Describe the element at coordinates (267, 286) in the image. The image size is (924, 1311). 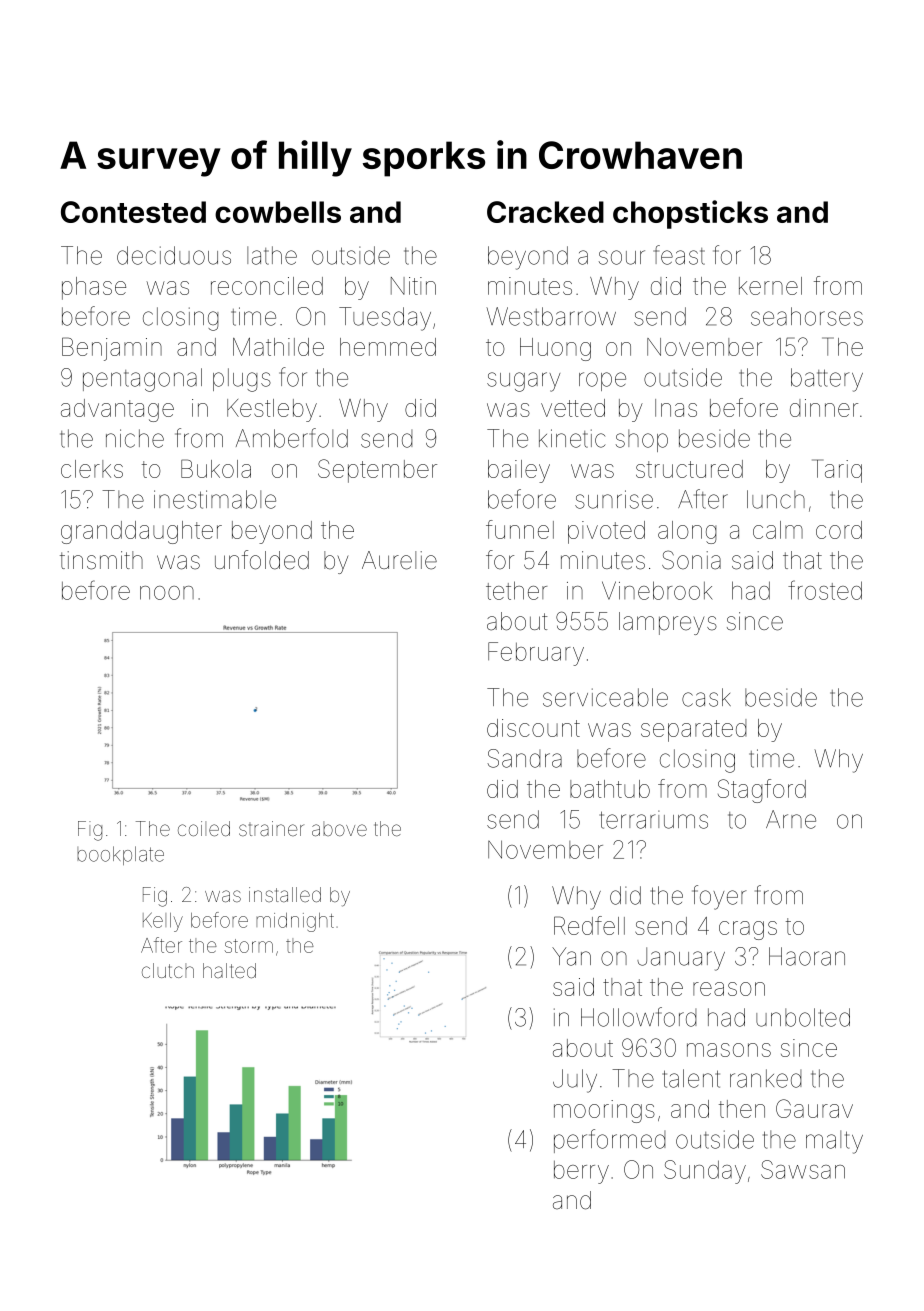
I see `reconciled` at that location.
